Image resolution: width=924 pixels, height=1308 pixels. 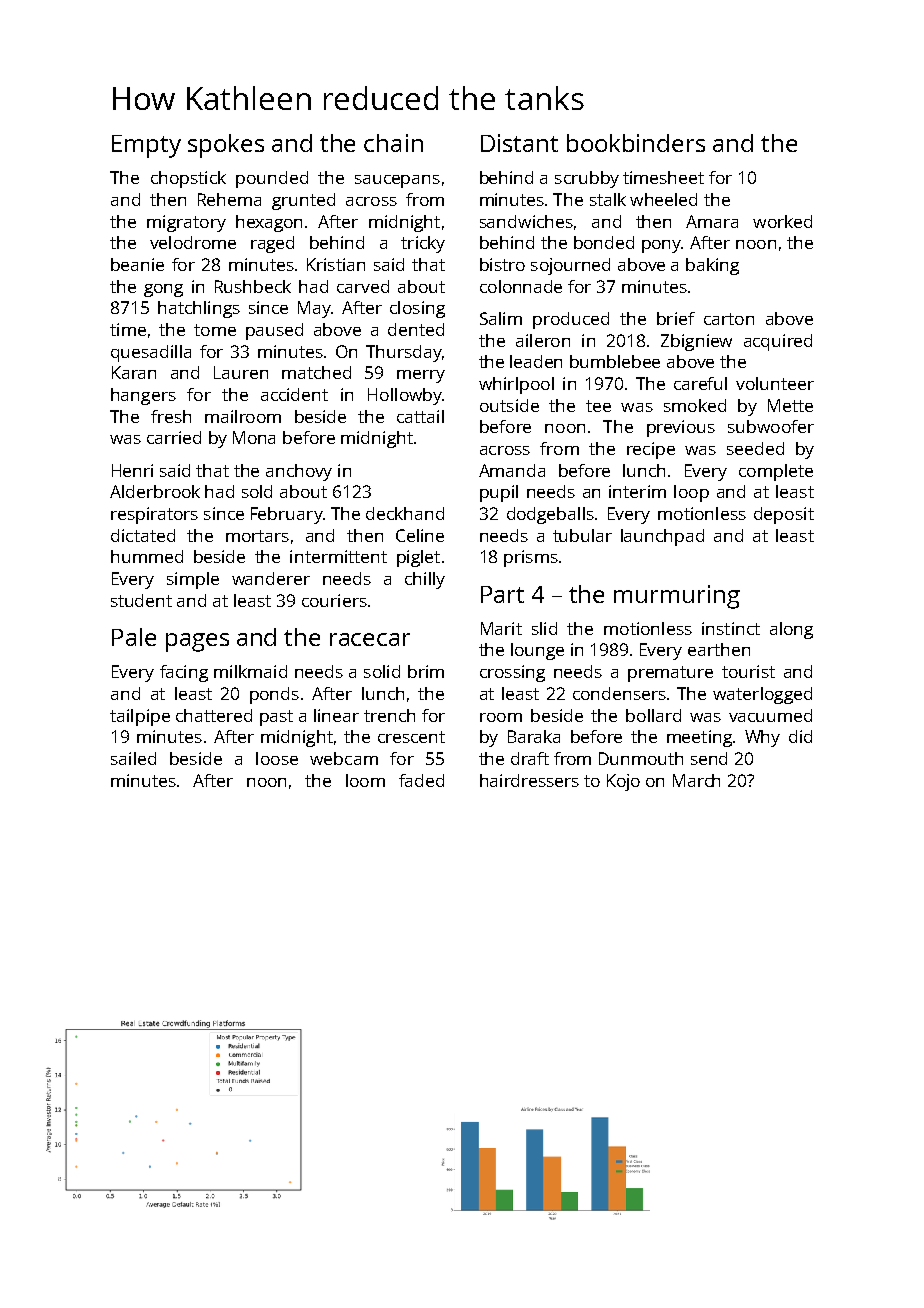 What do you see at coordinates (519, 143) in the screenshot?
I see `Distant` at bounding box center [519, 143].
